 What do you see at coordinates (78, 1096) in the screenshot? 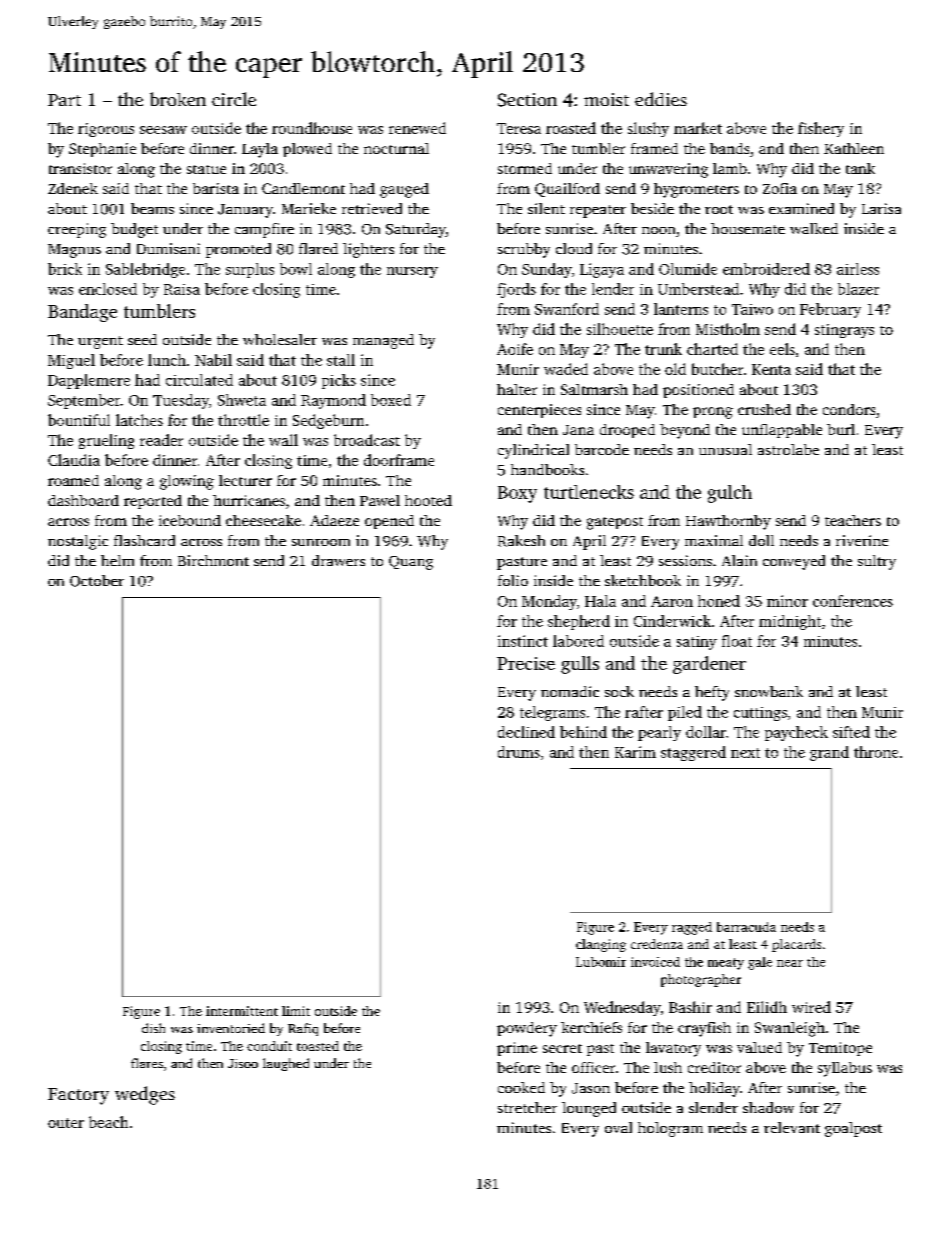
I see `Factory` at bounding box center [78, 1096].
